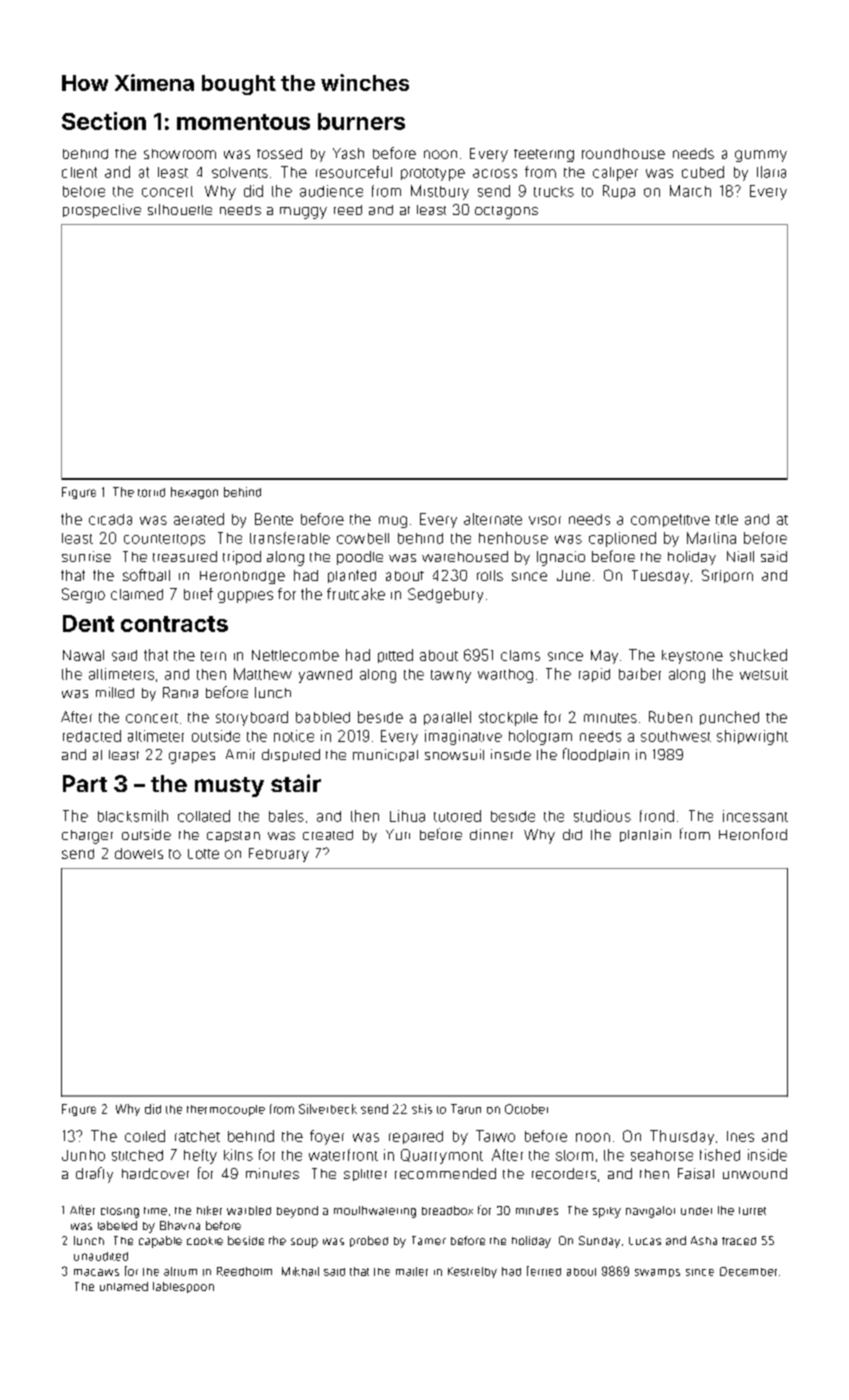 The height and width of the screenshot is (1400, 849). Describe the element at coordinates (180, 154) in the screenshot. I see `showroom` at that location.
